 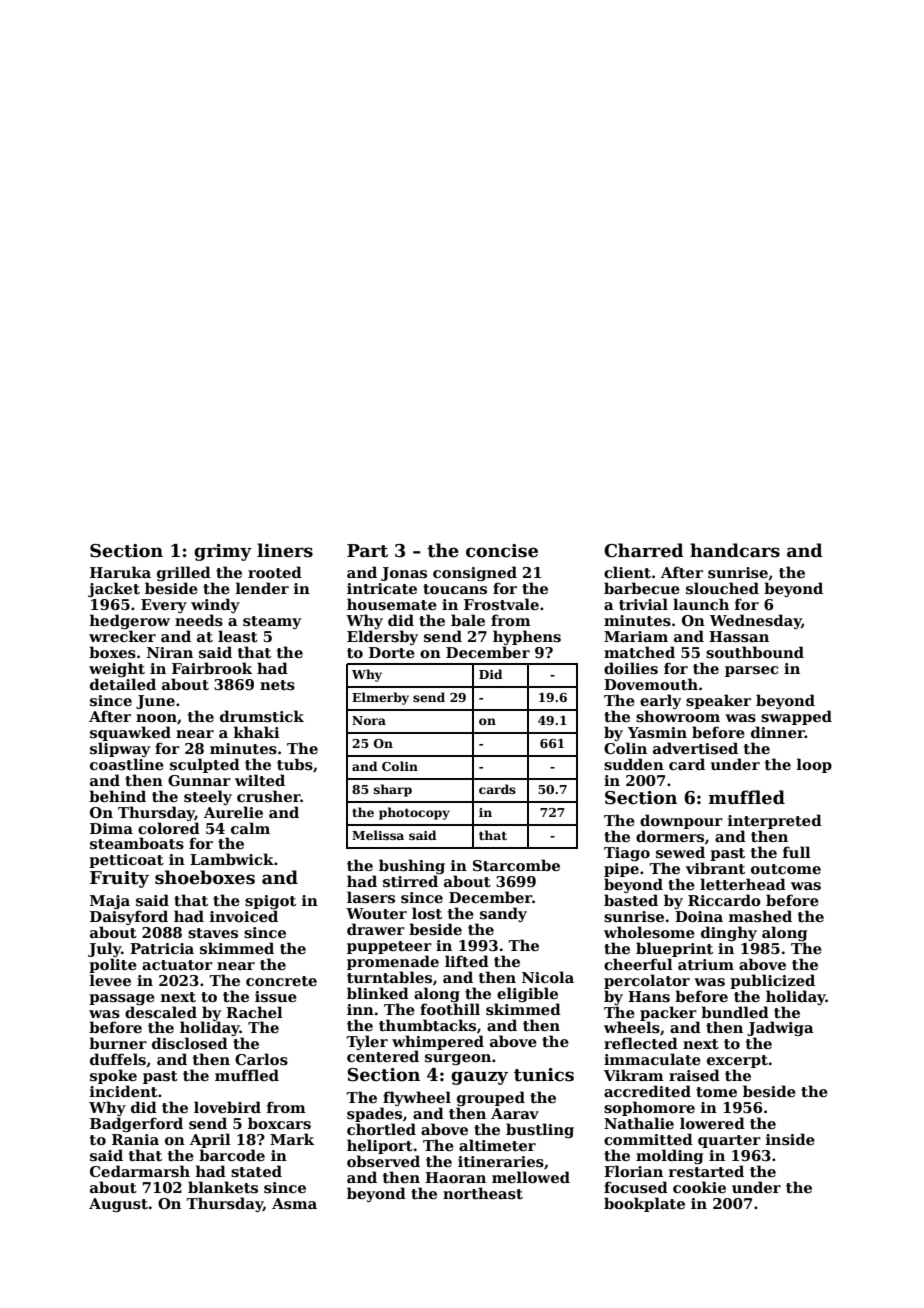 I want to click on pipe, so click(x=621, y=870).
